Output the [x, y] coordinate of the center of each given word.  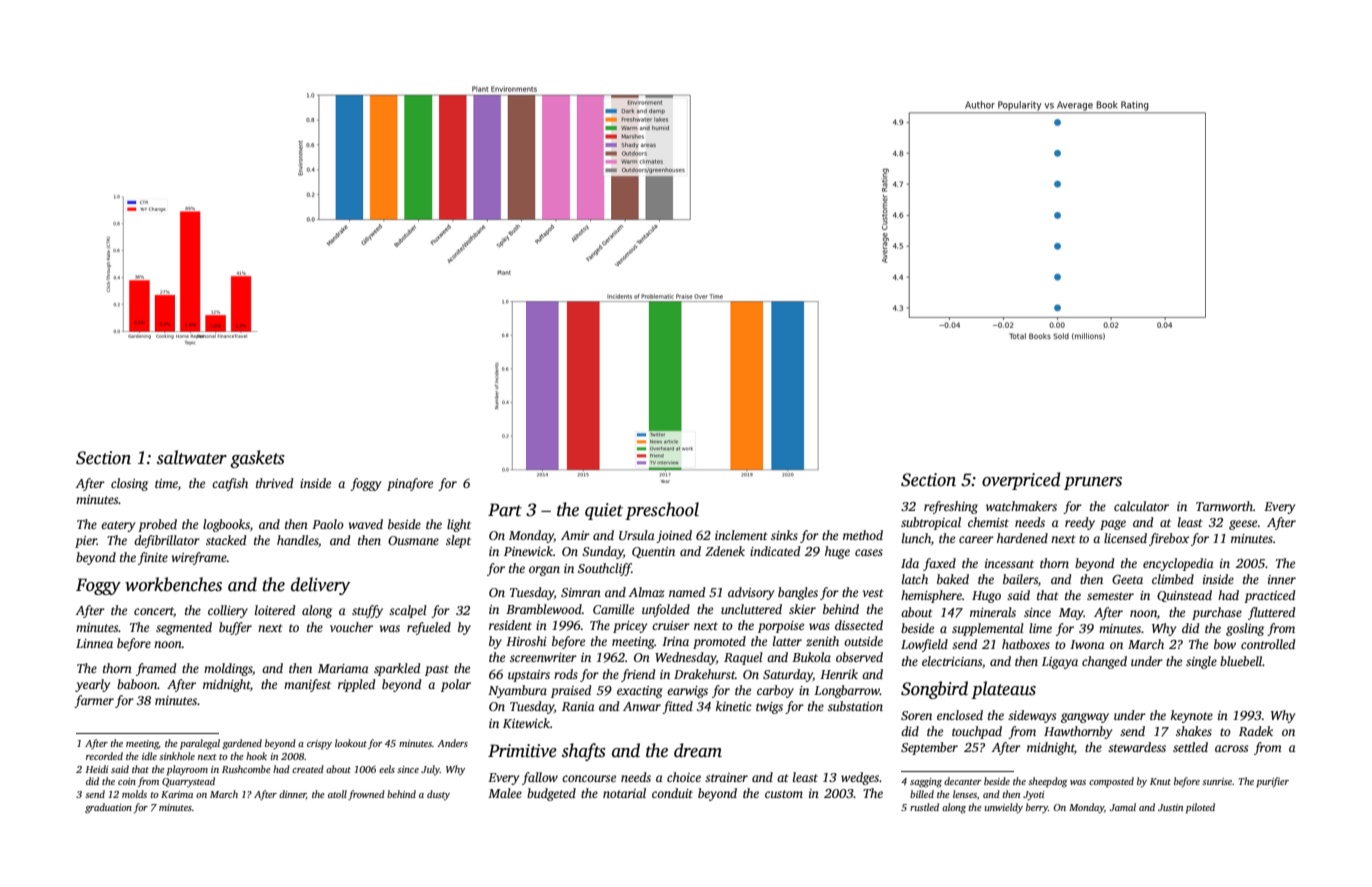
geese [1243, 525]
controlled [1268, 644]
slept [458, 541]
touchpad [977, 732]
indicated [775, 551]
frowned [366, 795]
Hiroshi [526, 641]
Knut [1160, 781]
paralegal [200, 744]
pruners [1093, 483]
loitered [275, 610]
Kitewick [526, 723]
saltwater [192, 457]
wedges [860, 778]
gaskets [257, 459]
